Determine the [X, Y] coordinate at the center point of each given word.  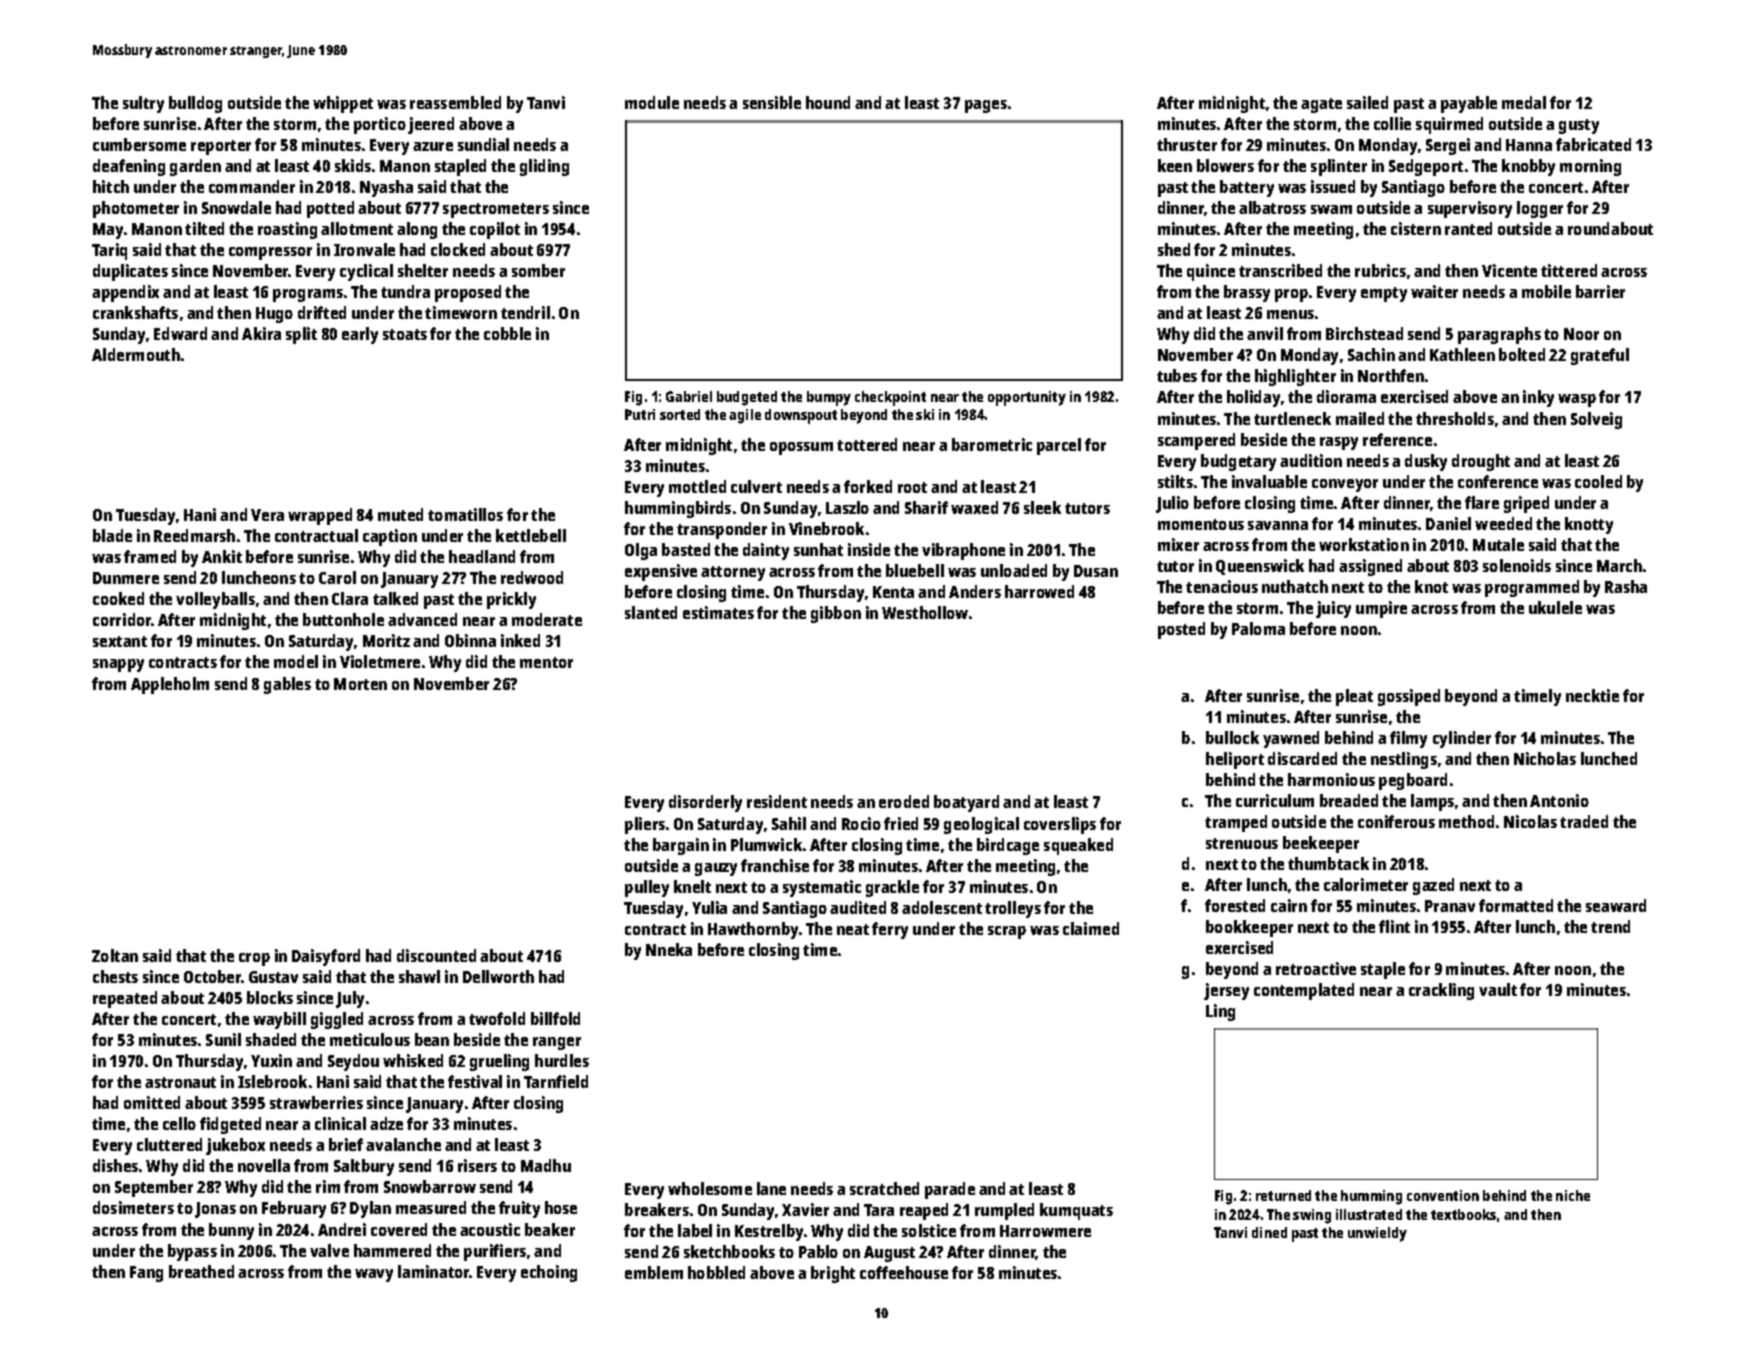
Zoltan [115, 955]
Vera [267, 515]
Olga [641, 551]
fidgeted [230, 1125]
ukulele [1555, 607]
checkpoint [890, 398]
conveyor [1345, 485]
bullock [1232, 737]
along [417, 230]
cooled [1598, 481]
